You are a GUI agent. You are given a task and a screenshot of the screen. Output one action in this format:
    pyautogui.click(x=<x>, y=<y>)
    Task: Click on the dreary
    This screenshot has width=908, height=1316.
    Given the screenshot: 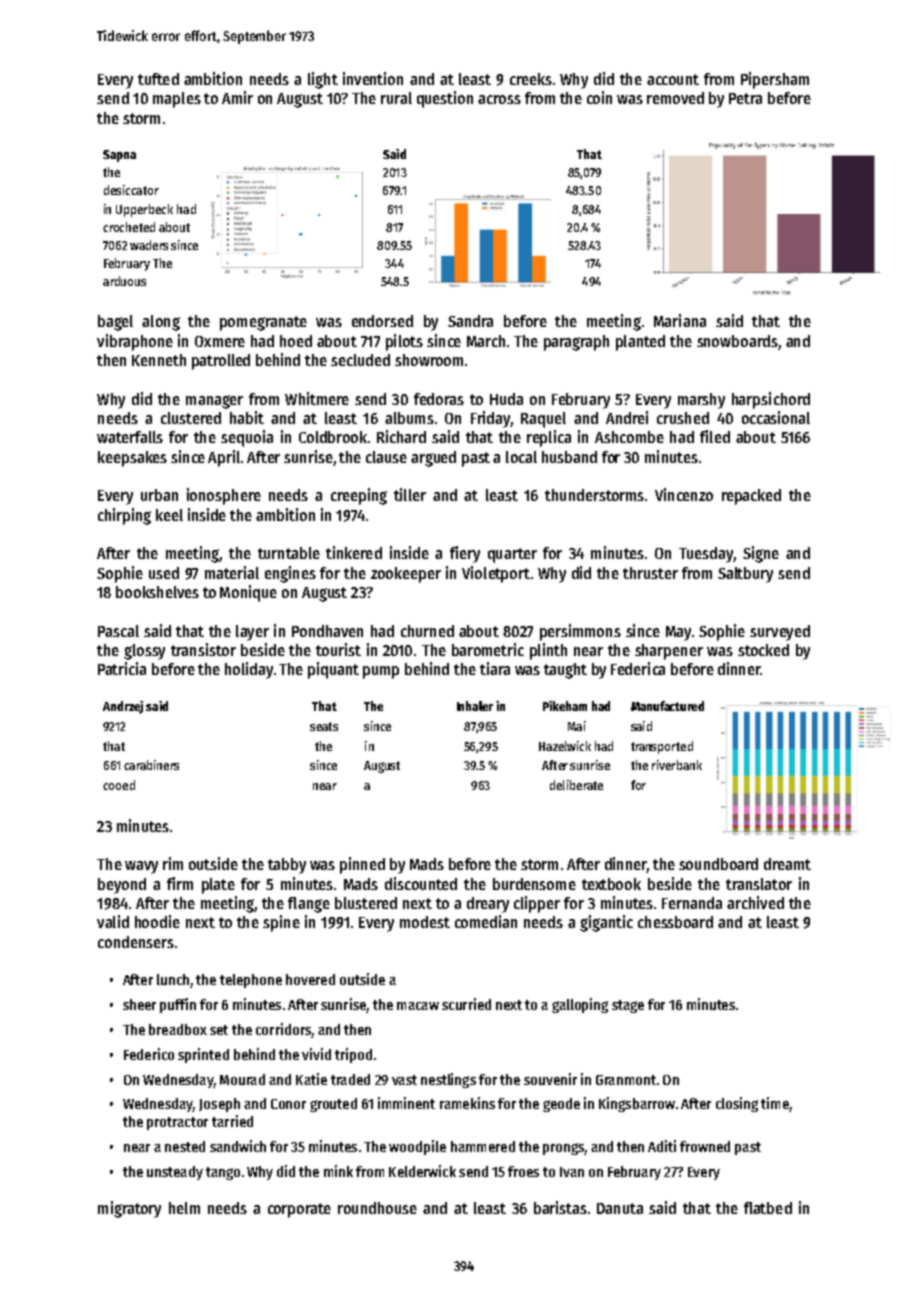 What is the action you would take?
    pyautogui.click(x=488, y=905)
